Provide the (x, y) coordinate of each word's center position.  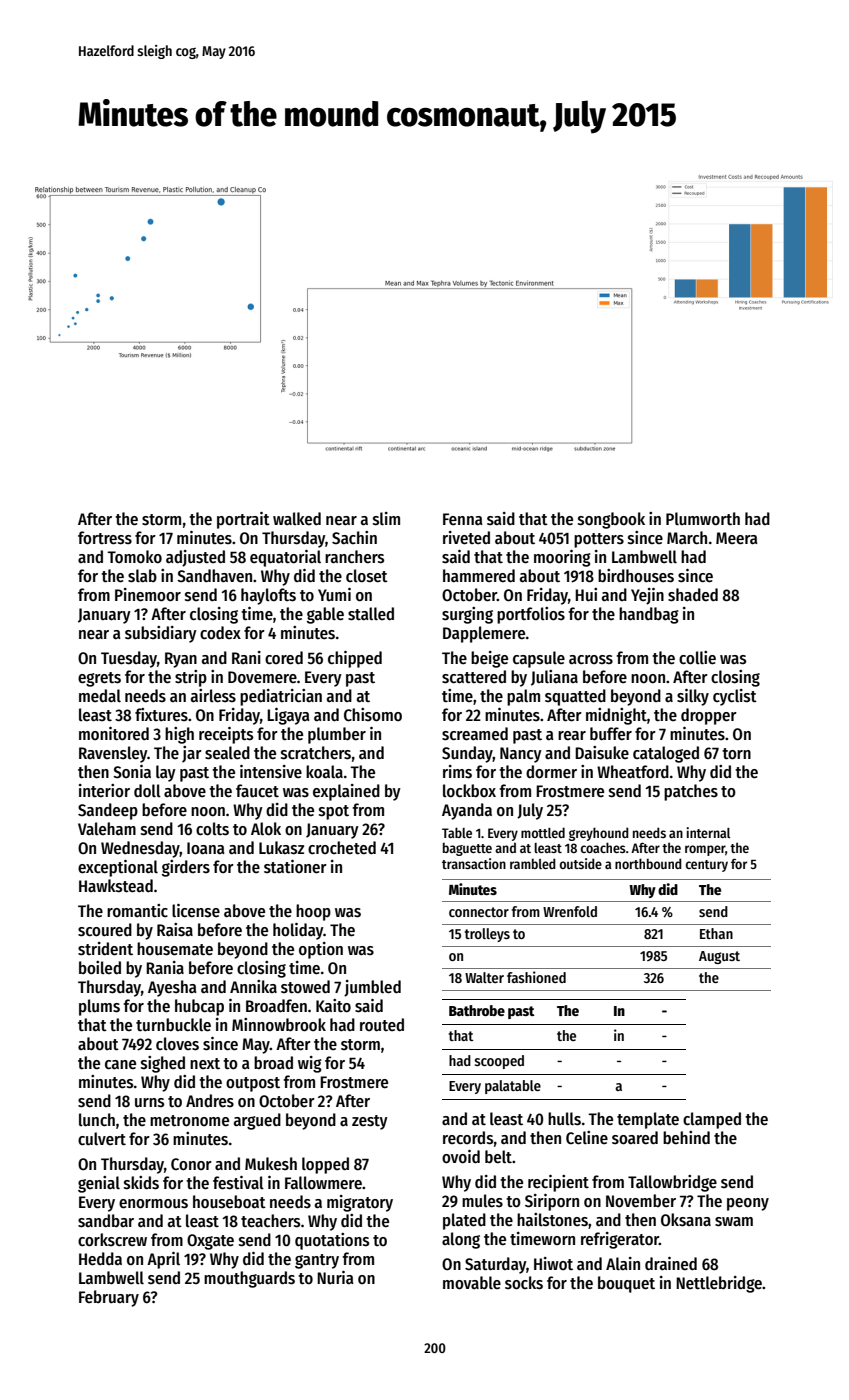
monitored (114, 734)
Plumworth (703, 519)
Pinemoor (148, 595)
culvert (102, 1139)
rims (457, 772)
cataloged (666, 754)
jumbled (372, 988)
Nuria (335, 1277)
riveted (466, 538)
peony (748, 1204)
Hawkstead (116, 886)
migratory (360, 1203)
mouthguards (249, 1279)
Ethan (716, 933)
